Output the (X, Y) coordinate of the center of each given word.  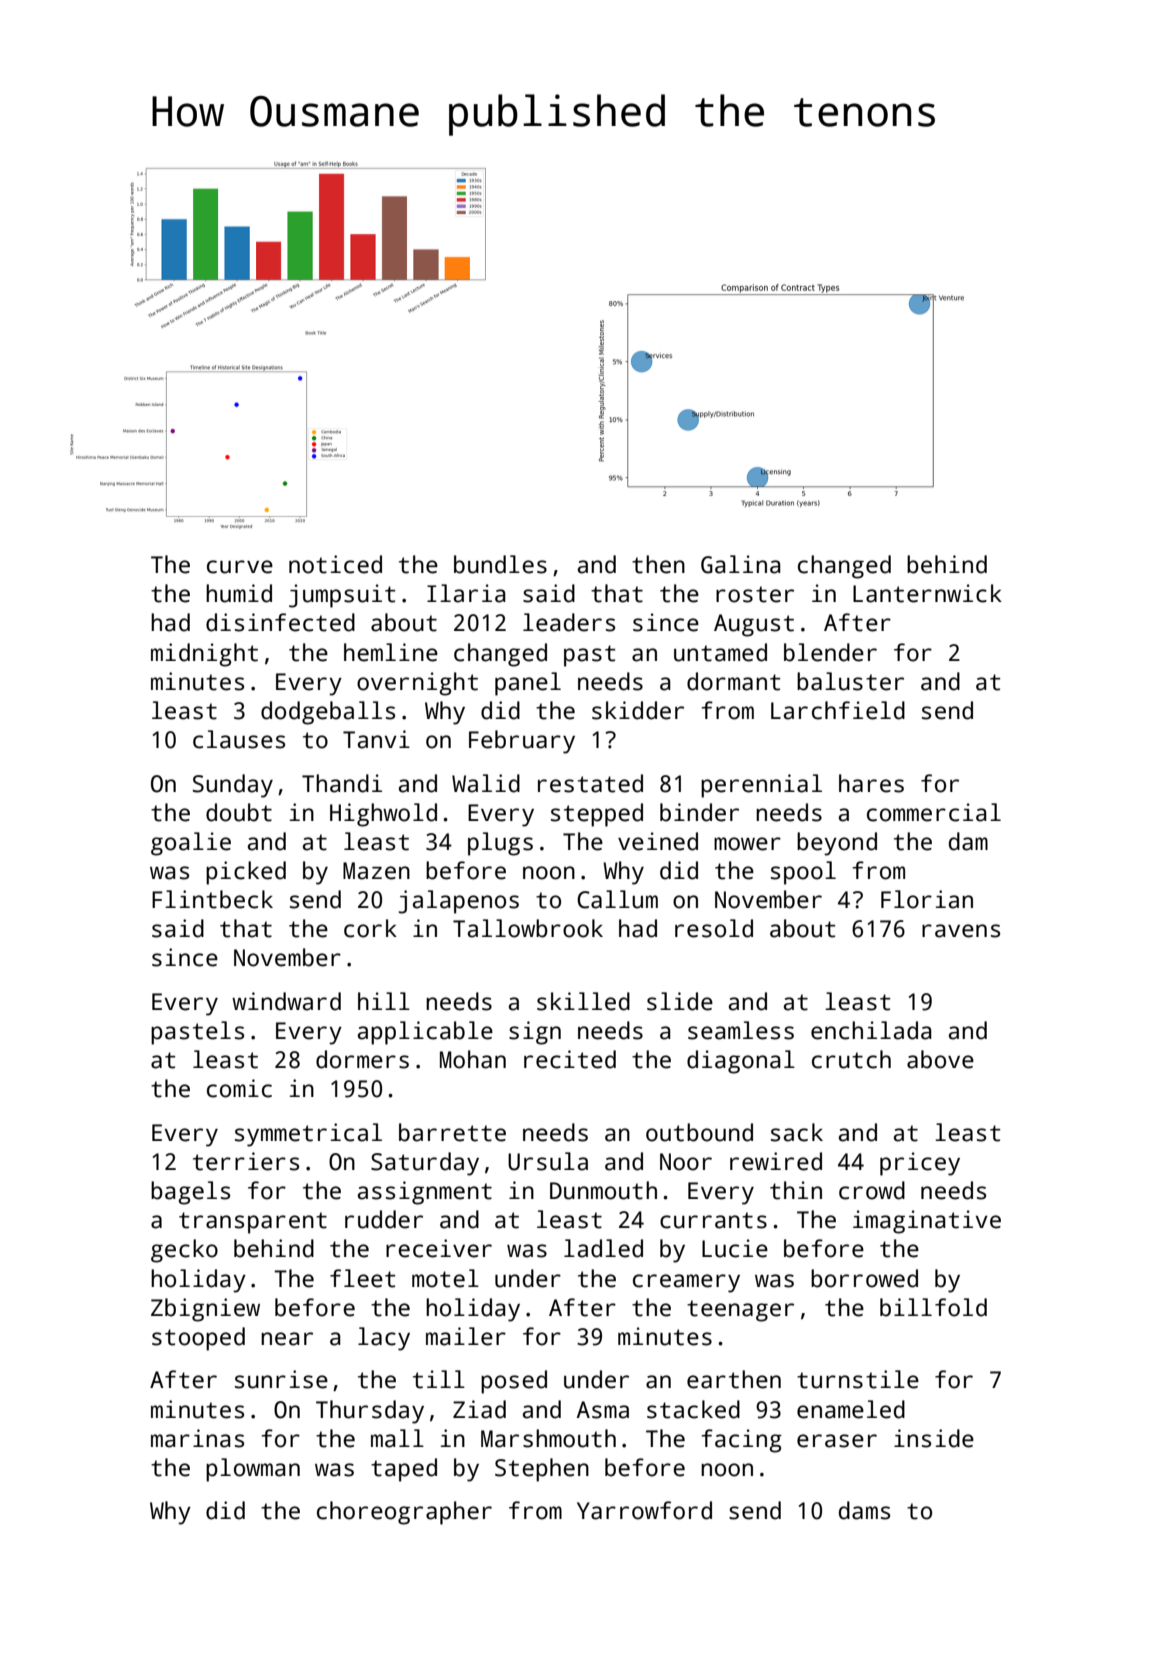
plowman (253, 1470)
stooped (198, 1339)
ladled (603, 1248)
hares (871, 783)
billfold (933, 1307)
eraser (837, 1441)
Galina (741, 564)
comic (239, 1088)
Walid (486, 783)
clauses (239, 739)
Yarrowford (644, 1510)
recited (570, 1059)
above (940, 1059)
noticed (335, 564)
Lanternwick (927, 593)
